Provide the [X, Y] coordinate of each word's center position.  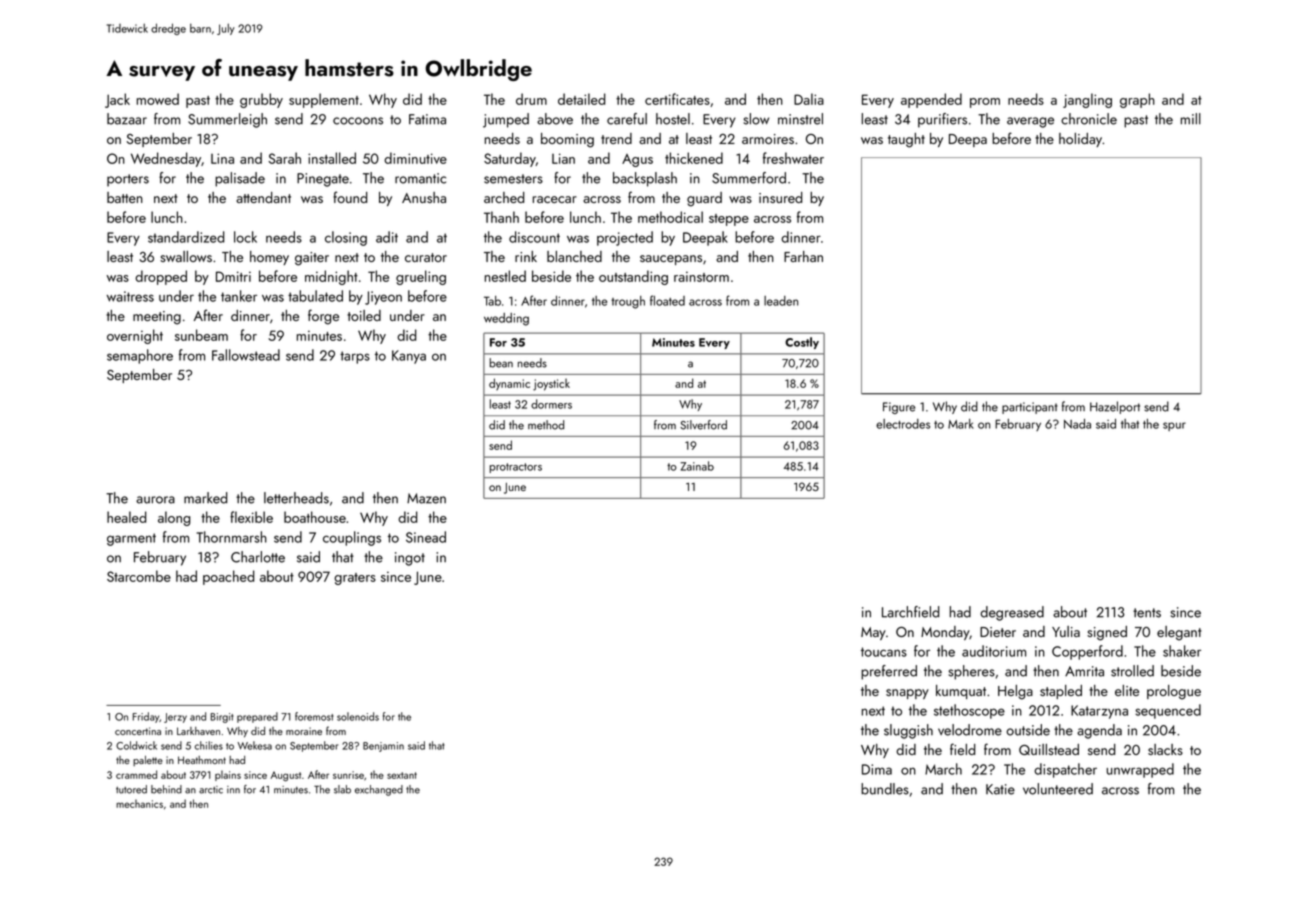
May [873, 633]
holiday [1080, 140]
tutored [131, 789]
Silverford [703, 425]
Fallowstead [246, 355]
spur [1174, 426]
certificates [677, 99]
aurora [155, 500]
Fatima [427, 119]
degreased [1012, 613]
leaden [781, 301]
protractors [515, 468]
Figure [899, 408]
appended [931, 100]
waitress [130, 296]
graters [355, 579]
